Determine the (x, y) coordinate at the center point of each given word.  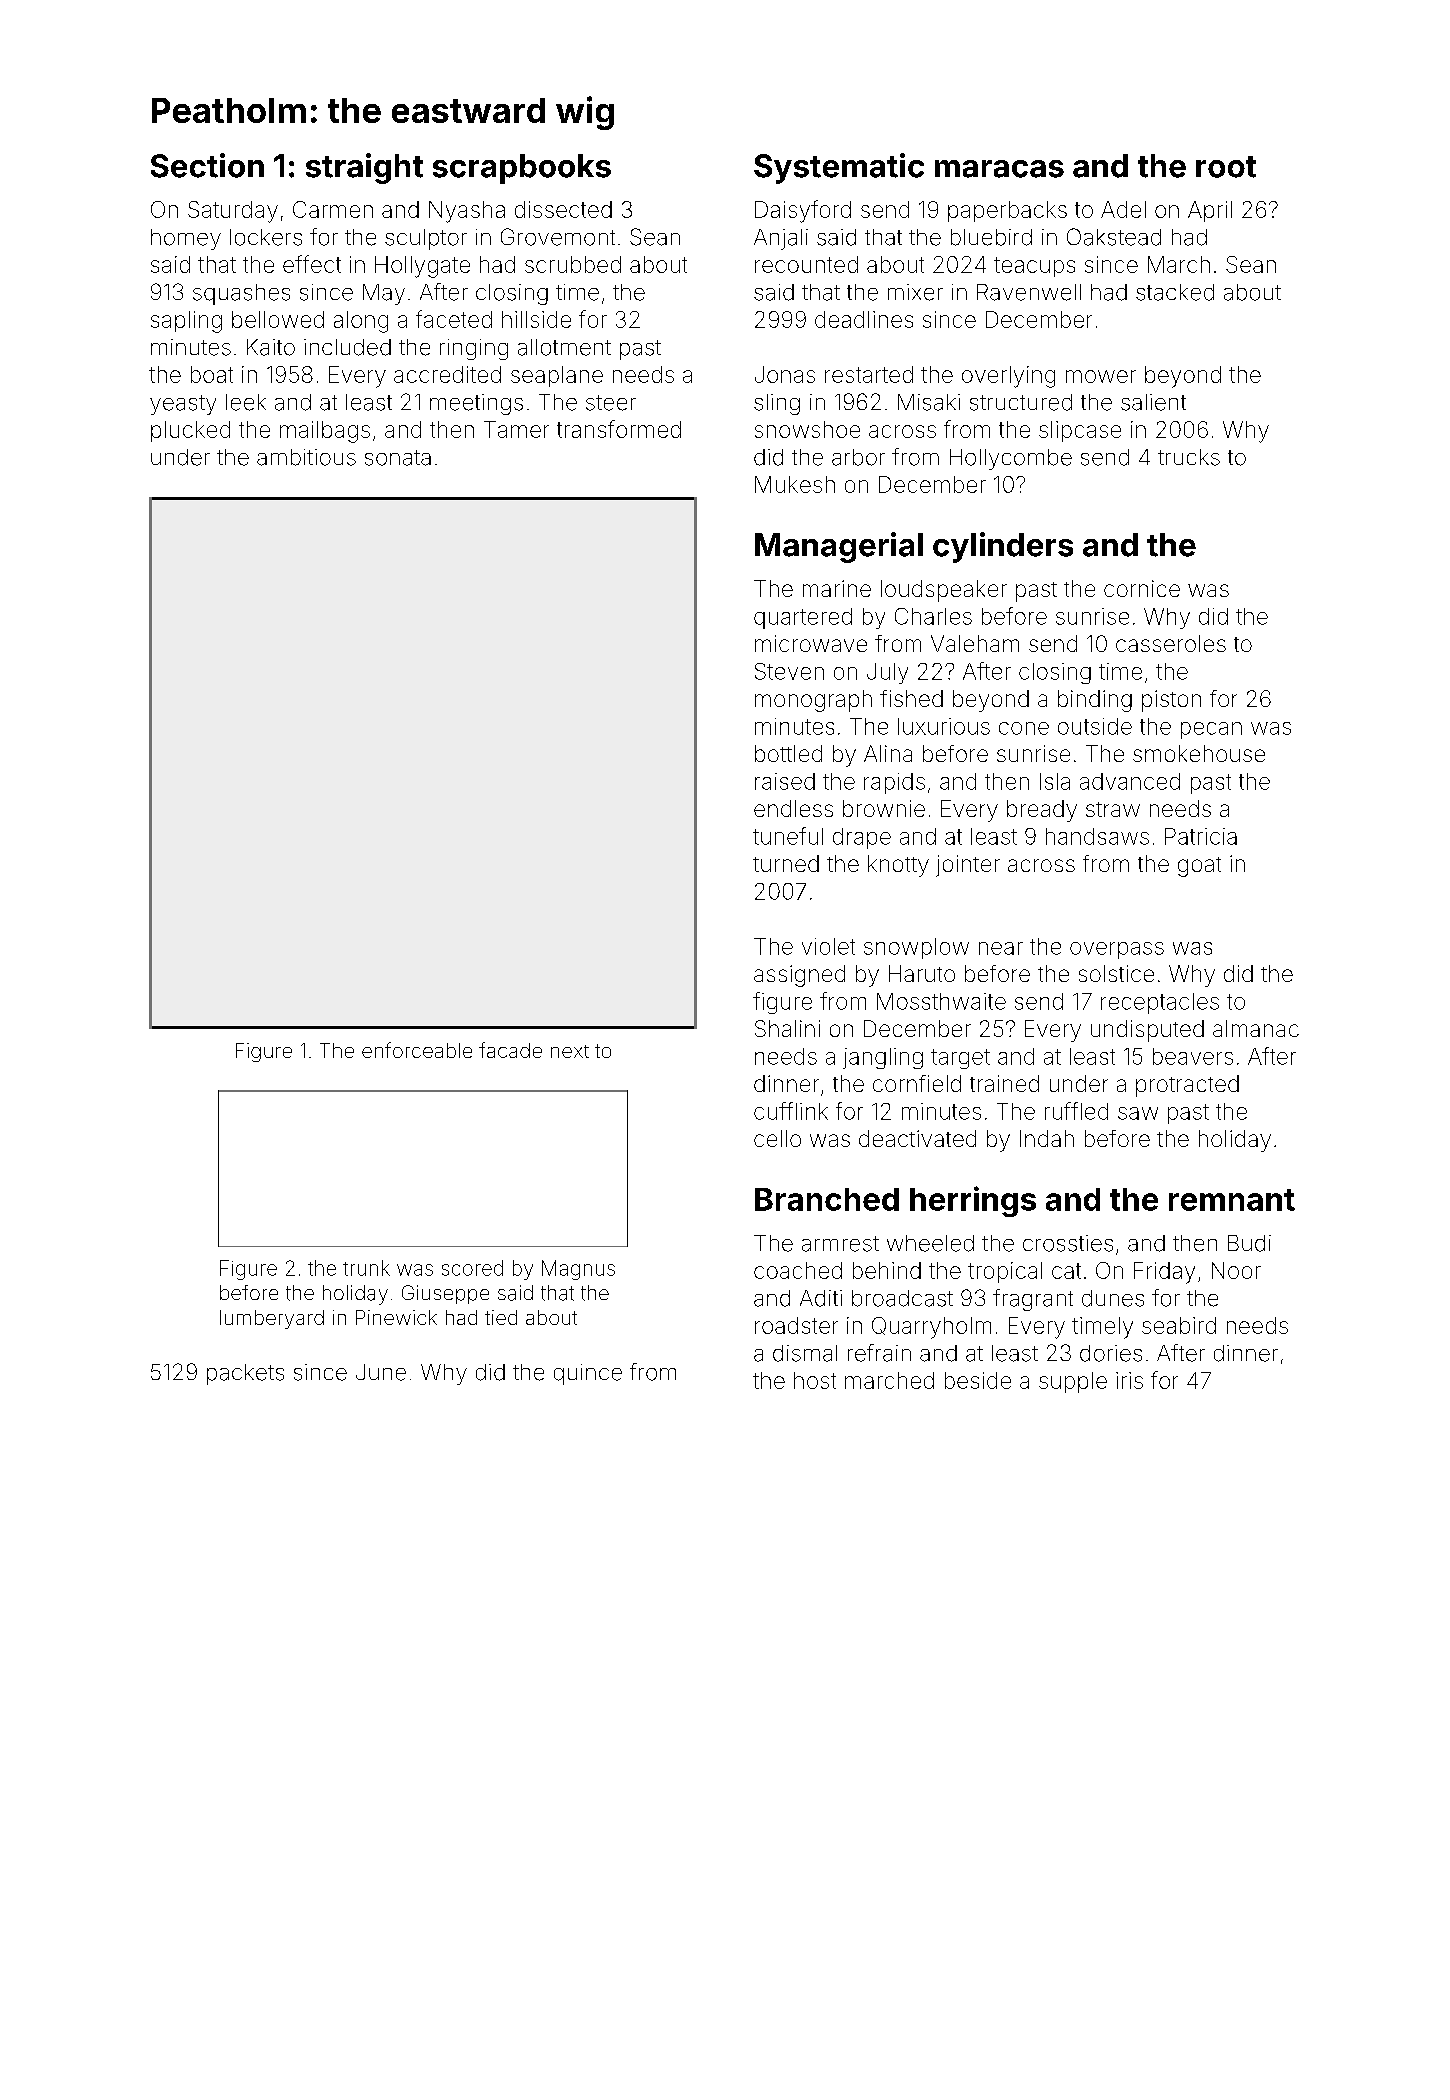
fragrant (1033, 1300)
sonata (398, 458)
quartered (803, 618)
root (1226, 167)
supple (1073, 1382)
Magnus (578, 1270)
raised (785, 781)
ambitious (306, 457)
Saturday (233, 212)
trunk (366, 1268)
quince (588, 1374)
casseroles (1171, 643)
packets (245, 1374)
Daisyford (803, 211)
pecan (1211, 730)
